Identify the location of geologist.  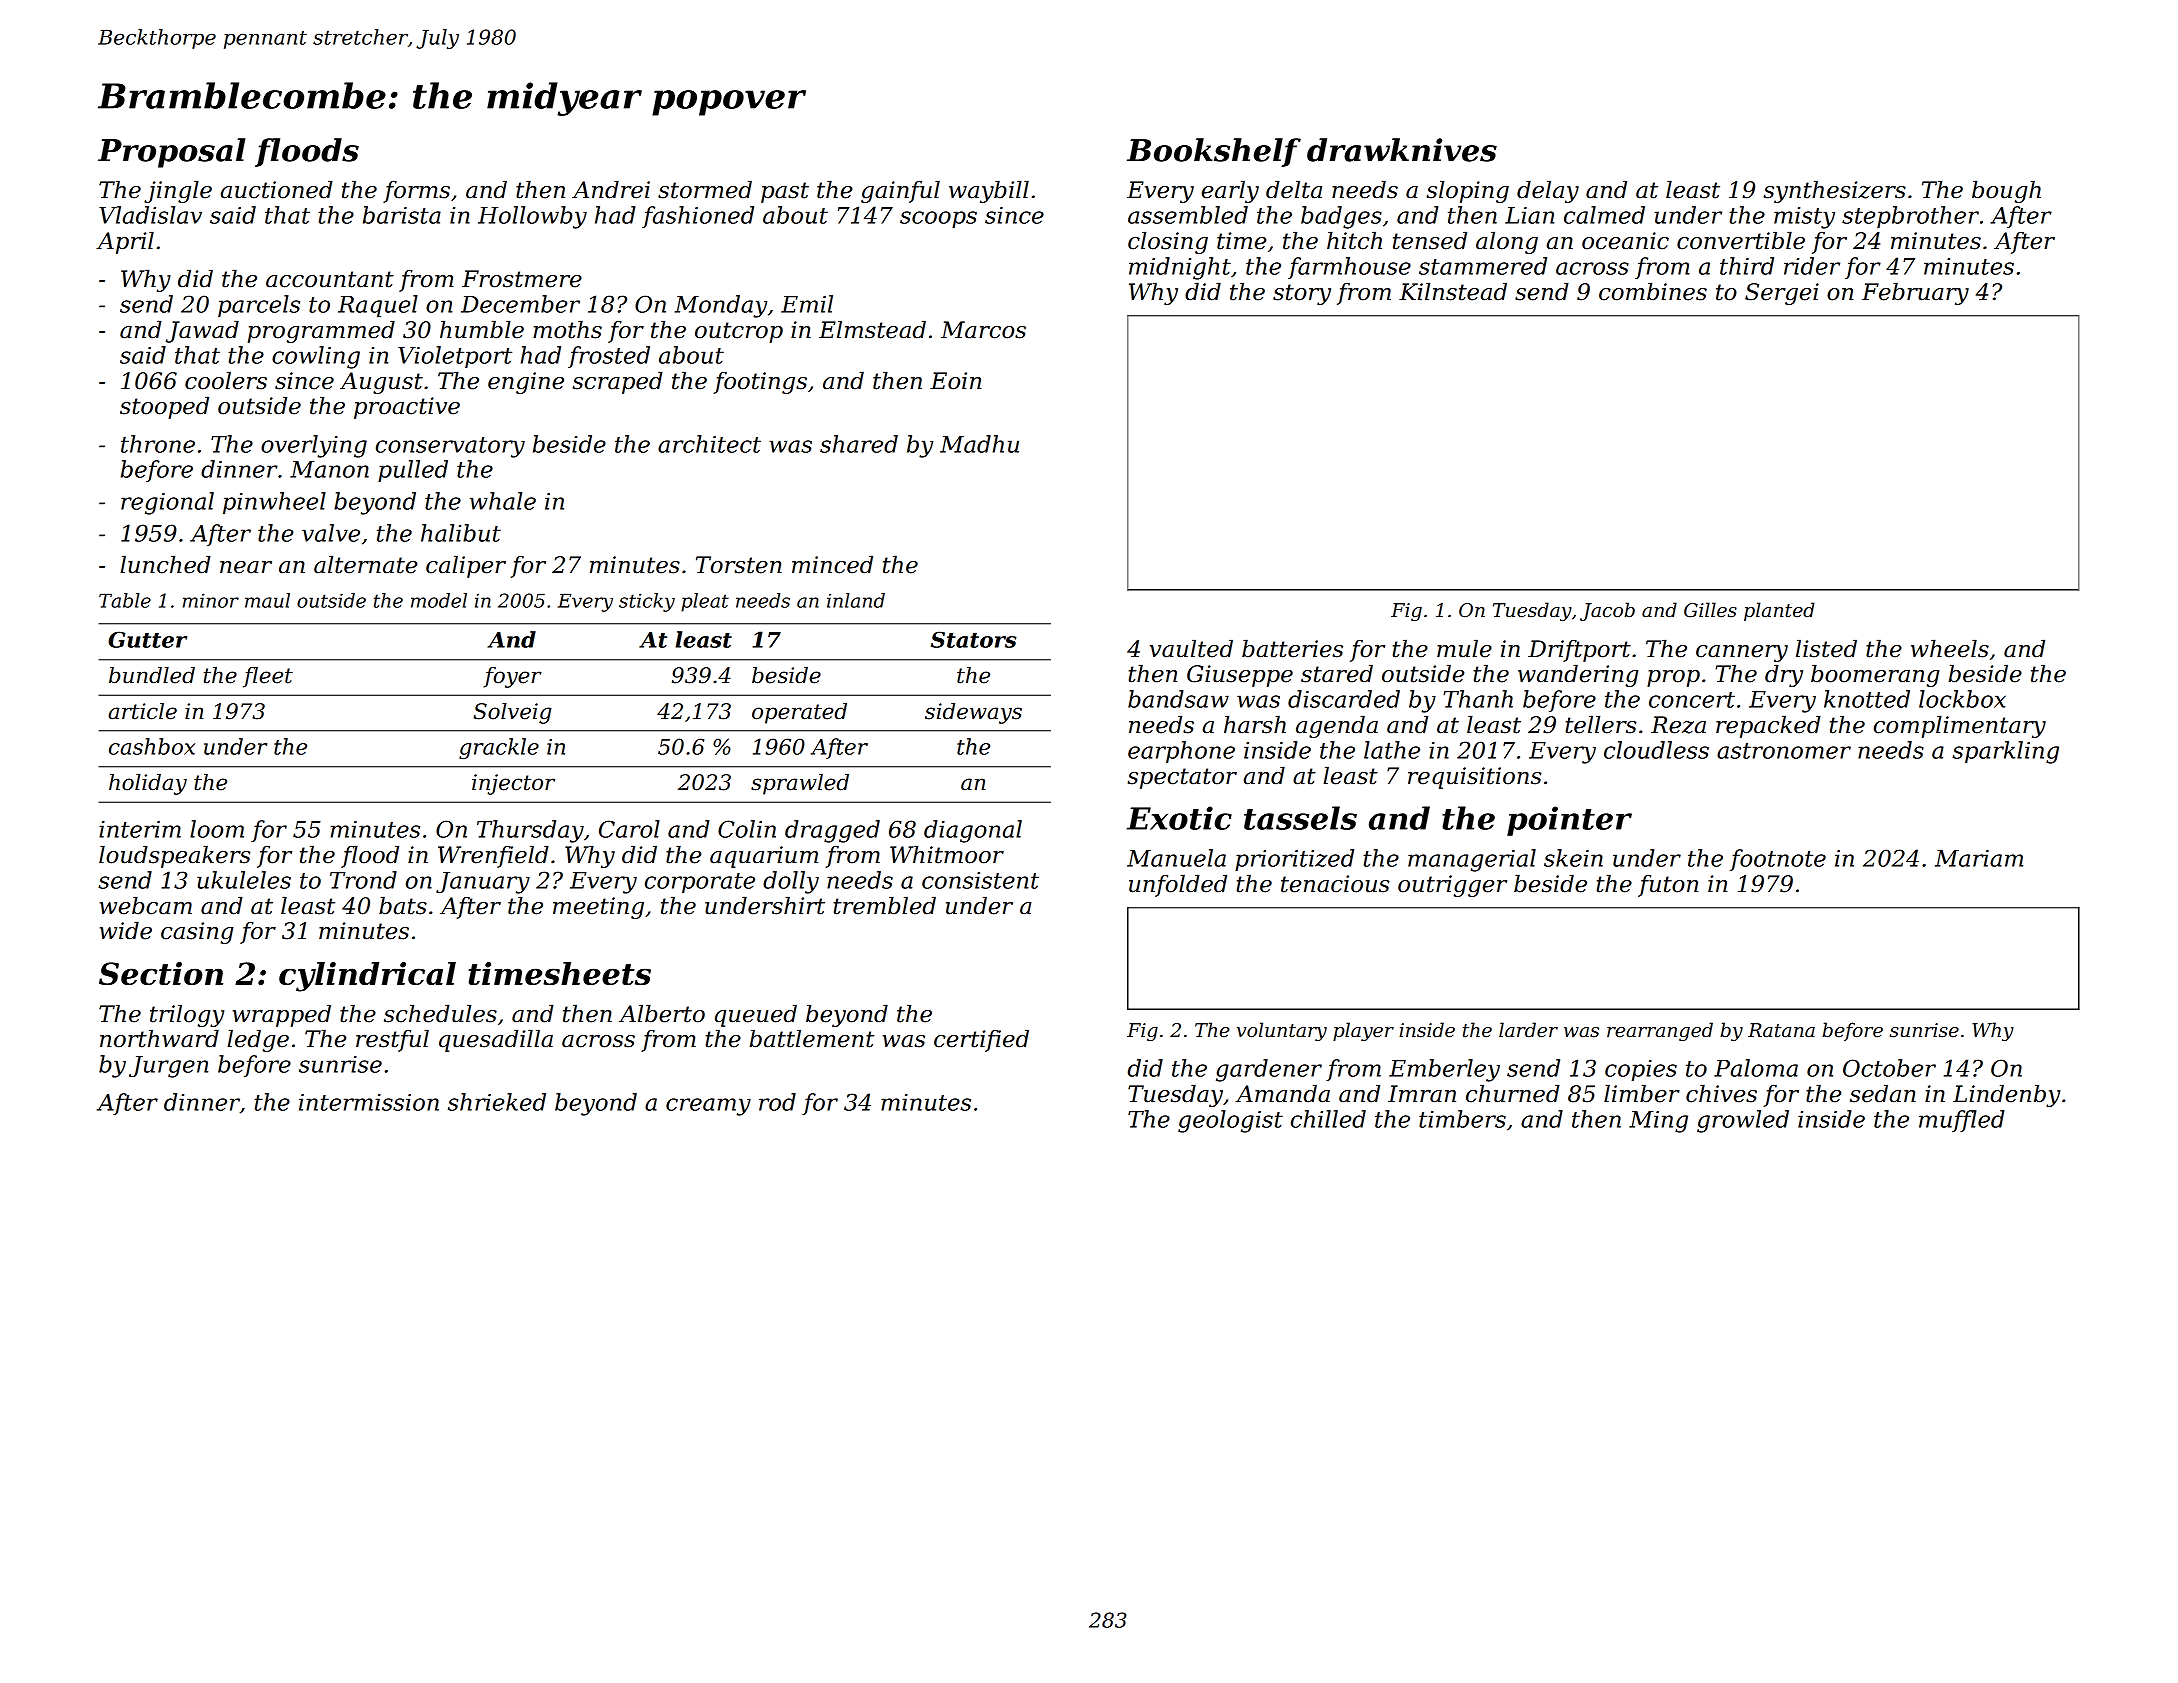
(1230, 1121).
